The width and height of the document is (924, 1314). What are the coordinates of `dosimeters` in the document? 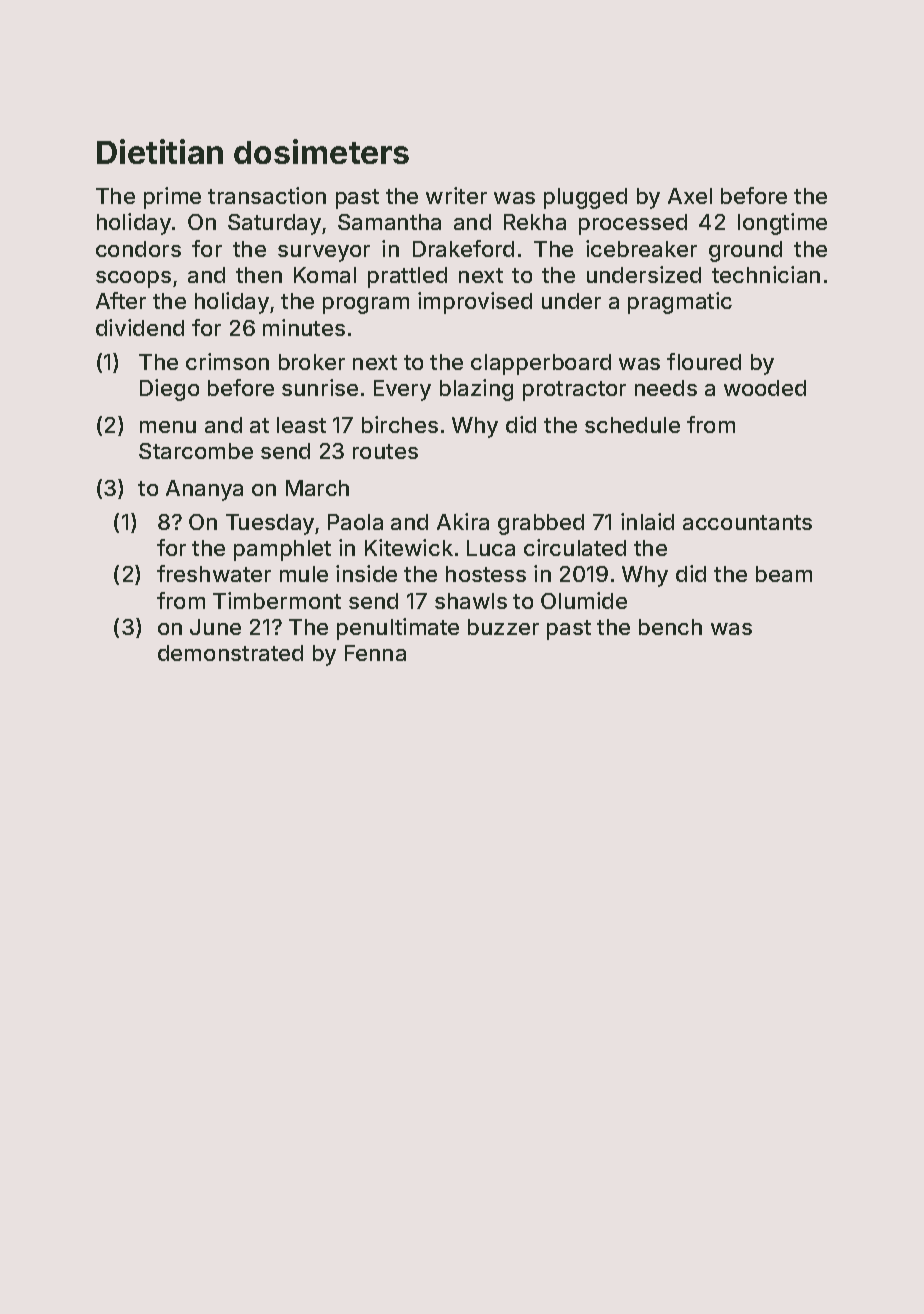 It's located at (321, 151).
